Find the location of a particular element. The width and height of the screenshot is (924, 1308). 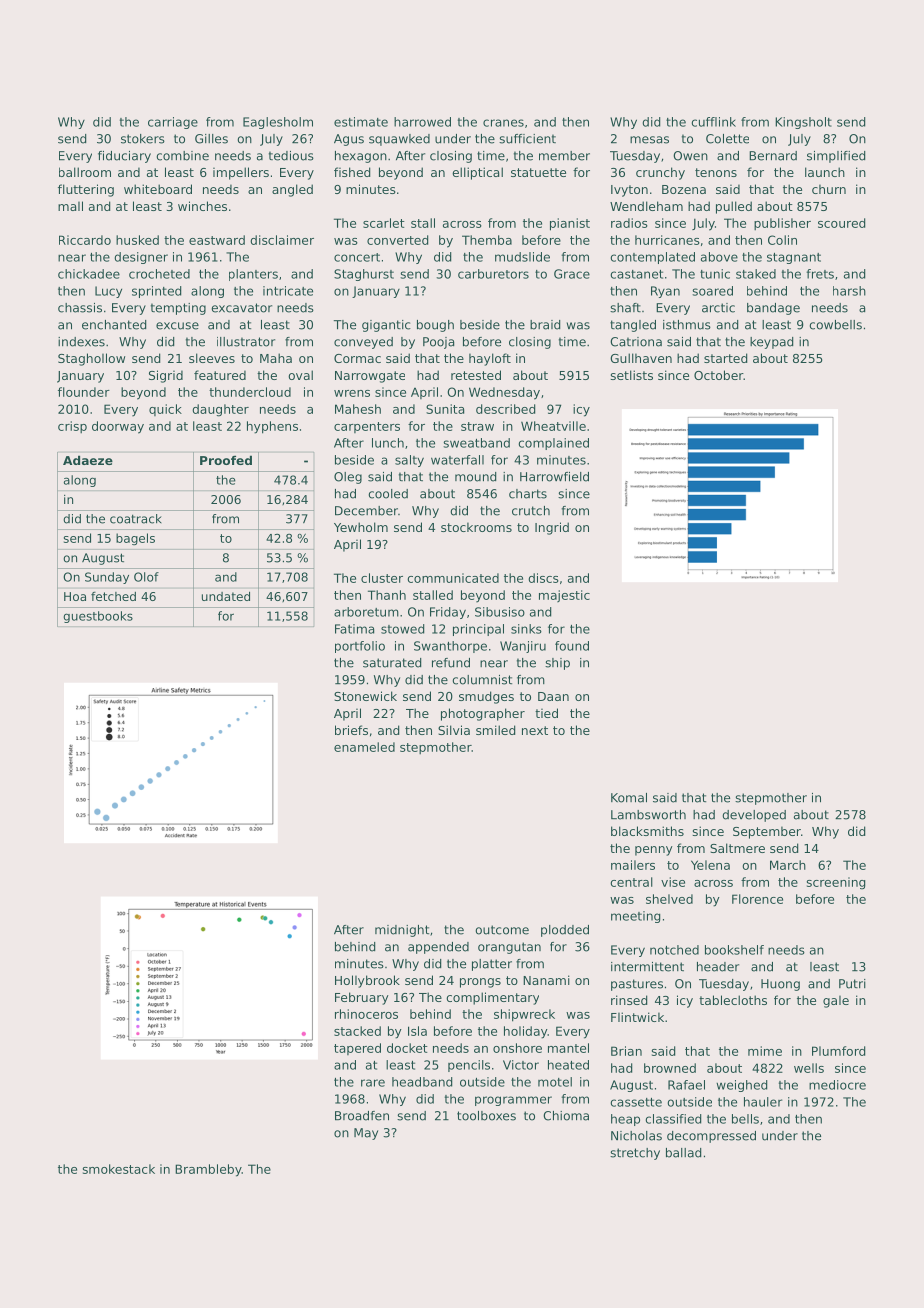

platter is located at coordinates (492, 965).
